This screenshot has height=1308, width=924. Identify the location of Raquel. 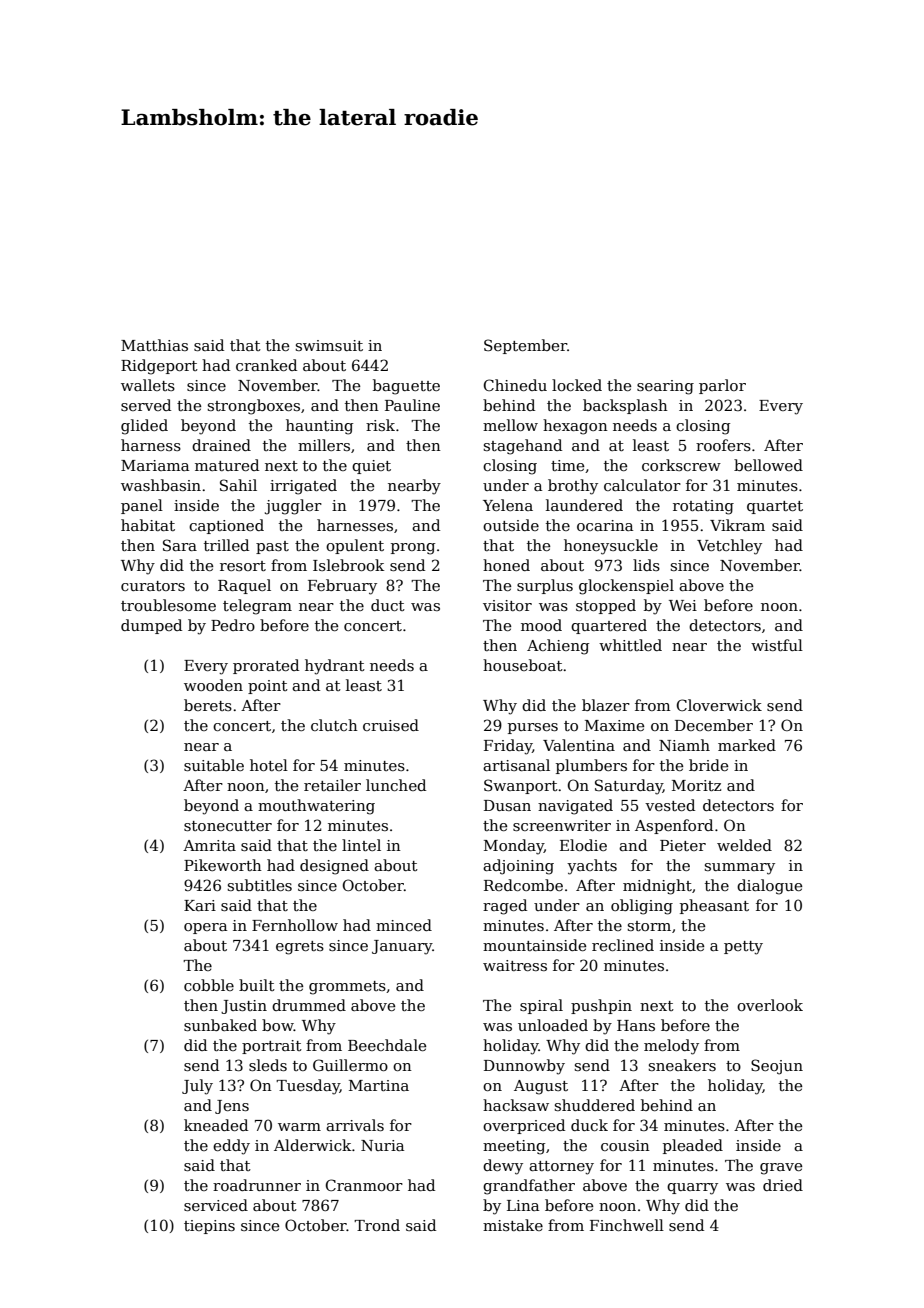
(244, 586).
